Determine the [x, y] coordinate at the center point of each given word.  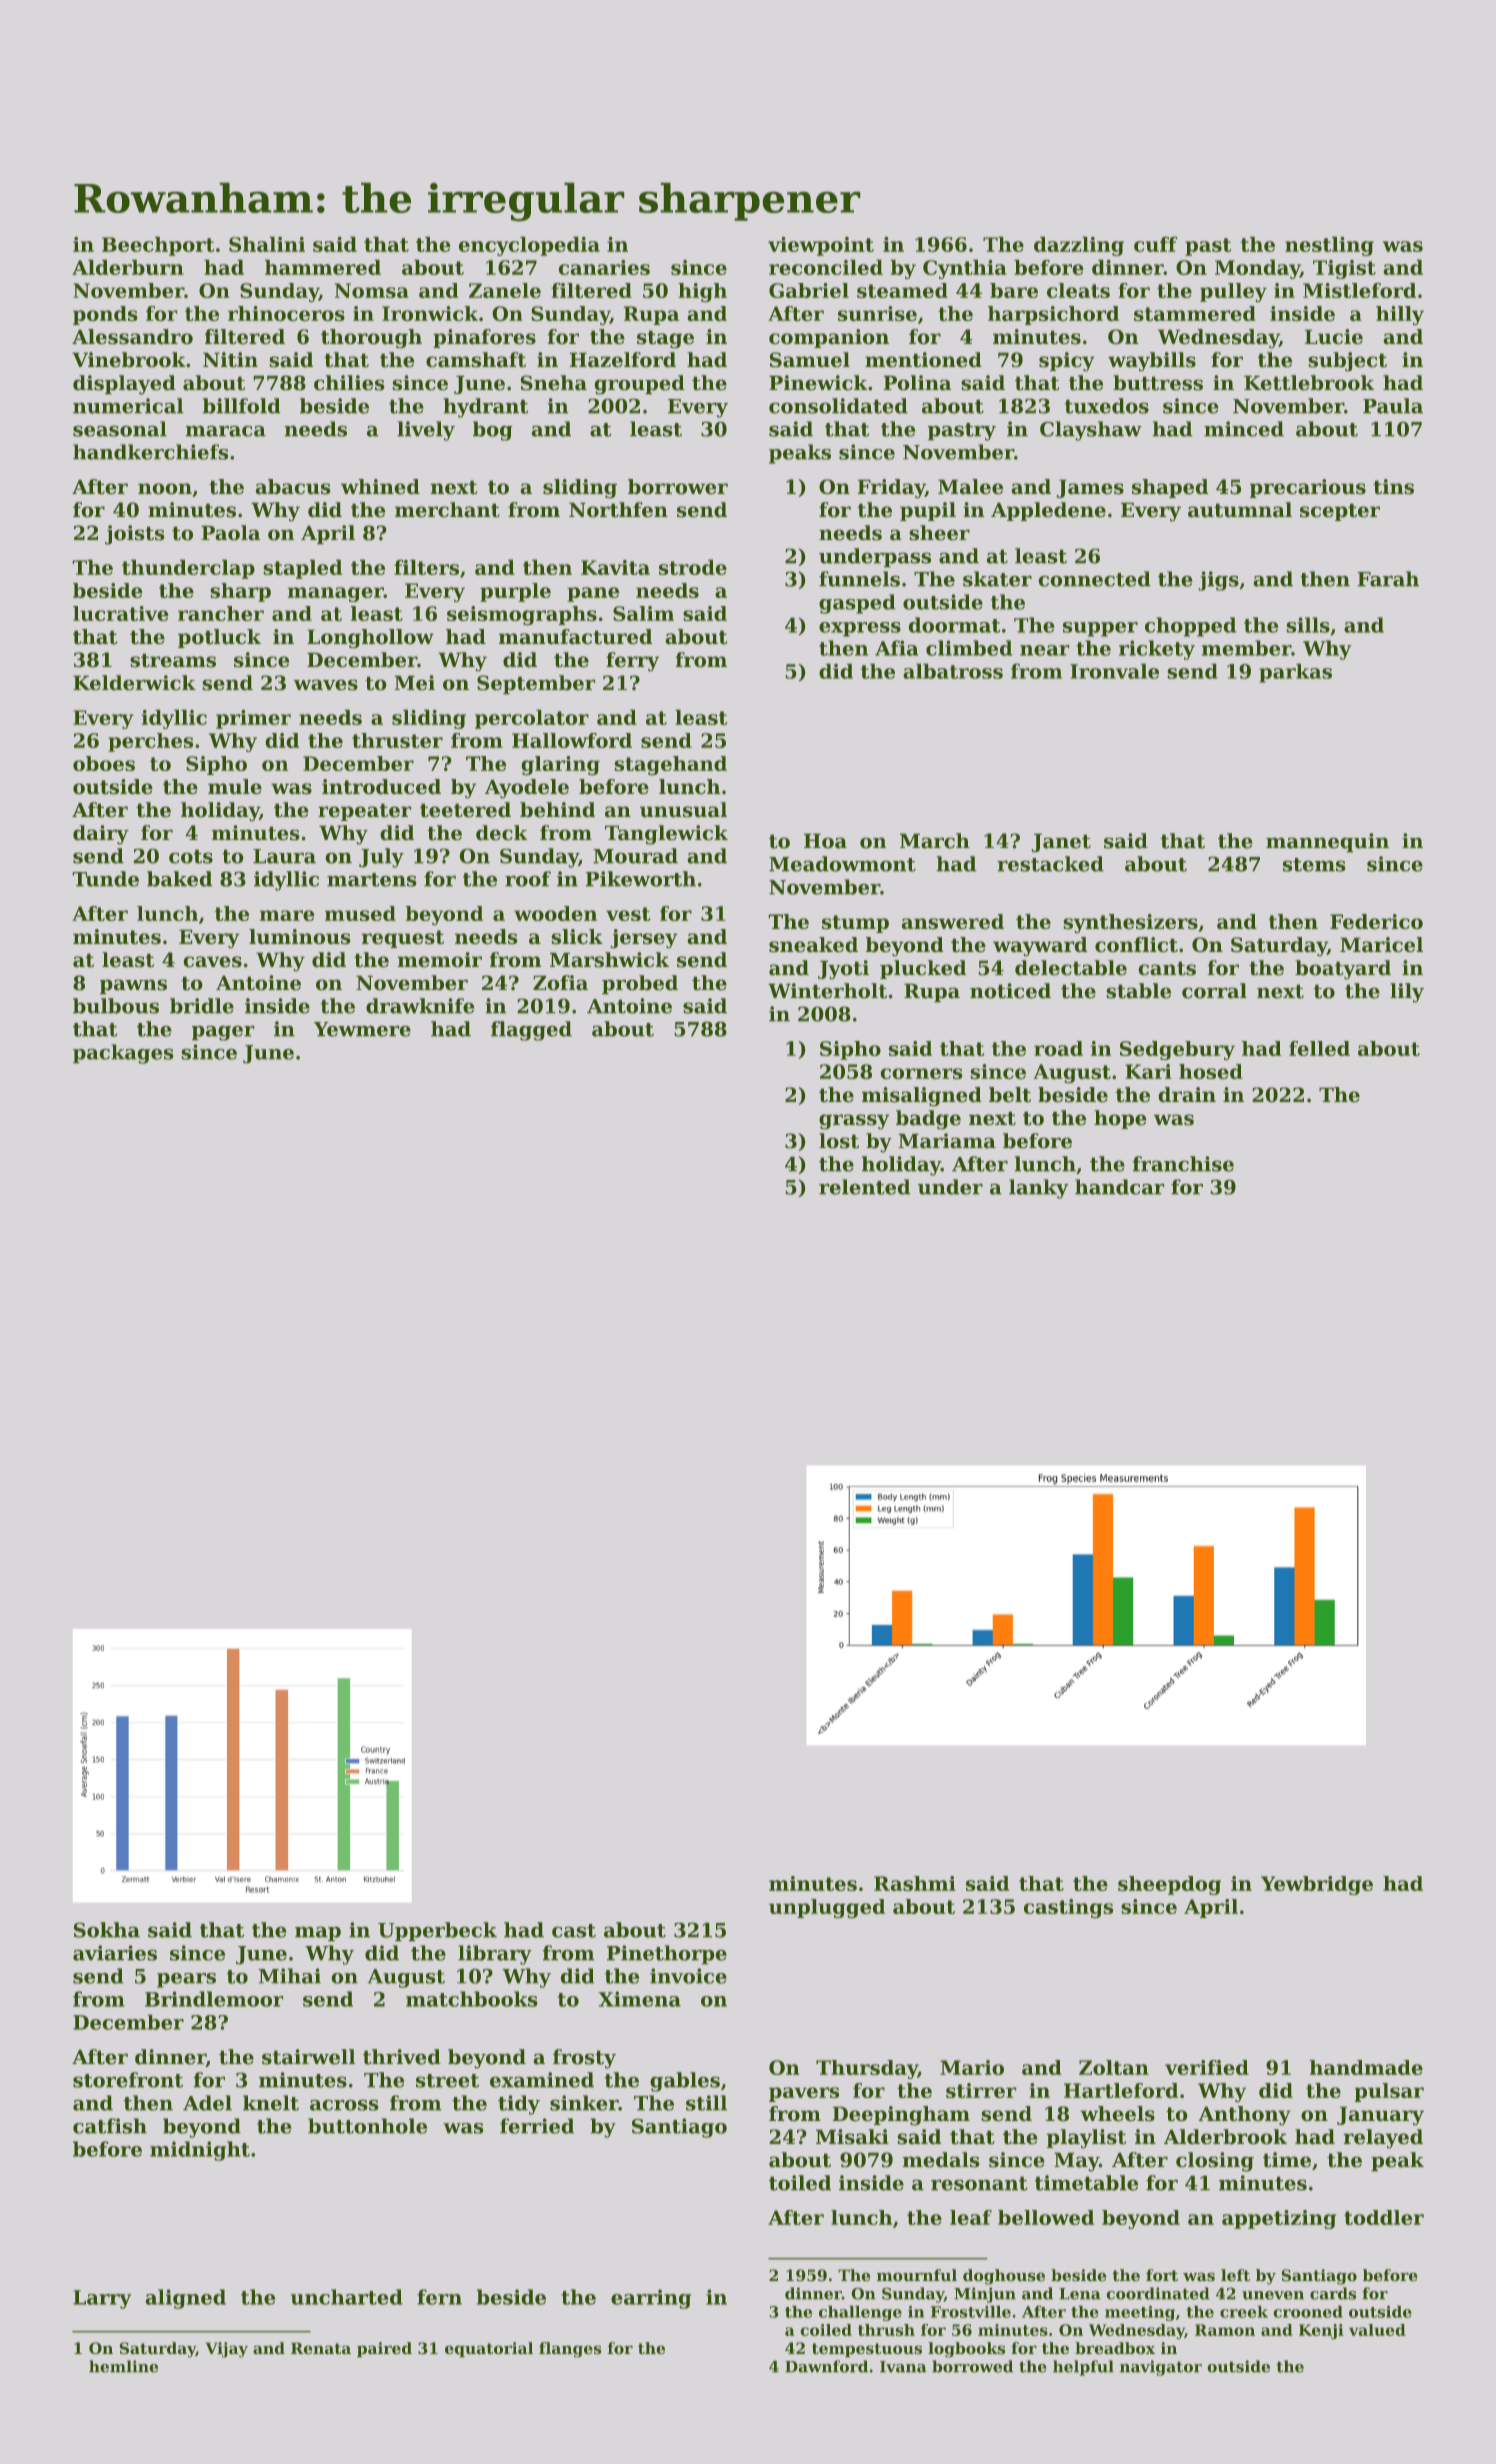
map [318, 1934]
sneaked [813, 944]
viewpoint [821, 246]
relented [864, 1187]
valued [1377, 2330]
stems [1314, 865]
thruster [397, 740]
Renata [321, 2348]
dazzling [1079, 246]
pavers [804, 2094]
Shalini [267, 244]
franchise [1183, 1164]
